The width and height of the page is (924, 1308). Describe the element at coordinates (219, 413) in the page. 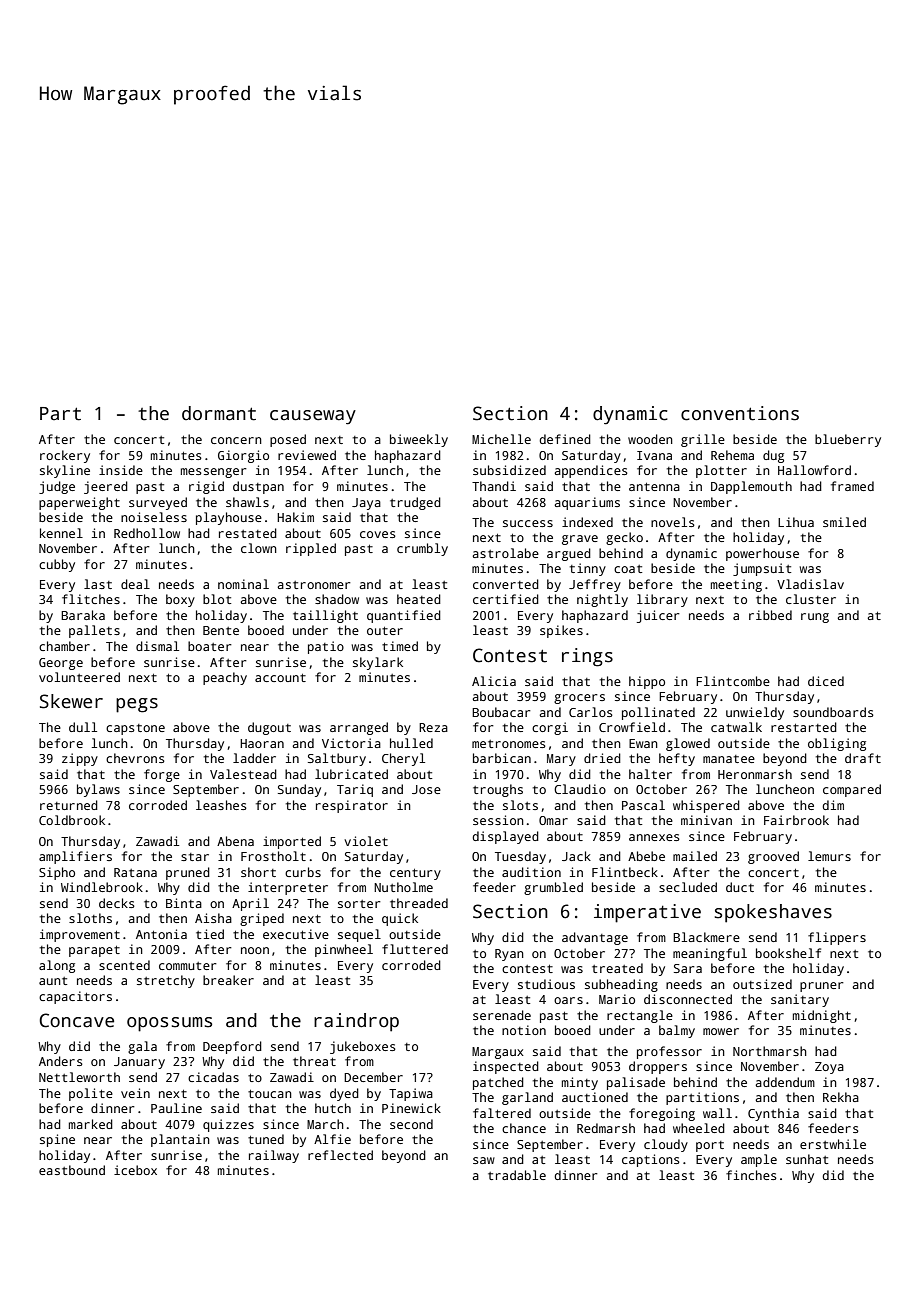

I see `dormant` at that location.
